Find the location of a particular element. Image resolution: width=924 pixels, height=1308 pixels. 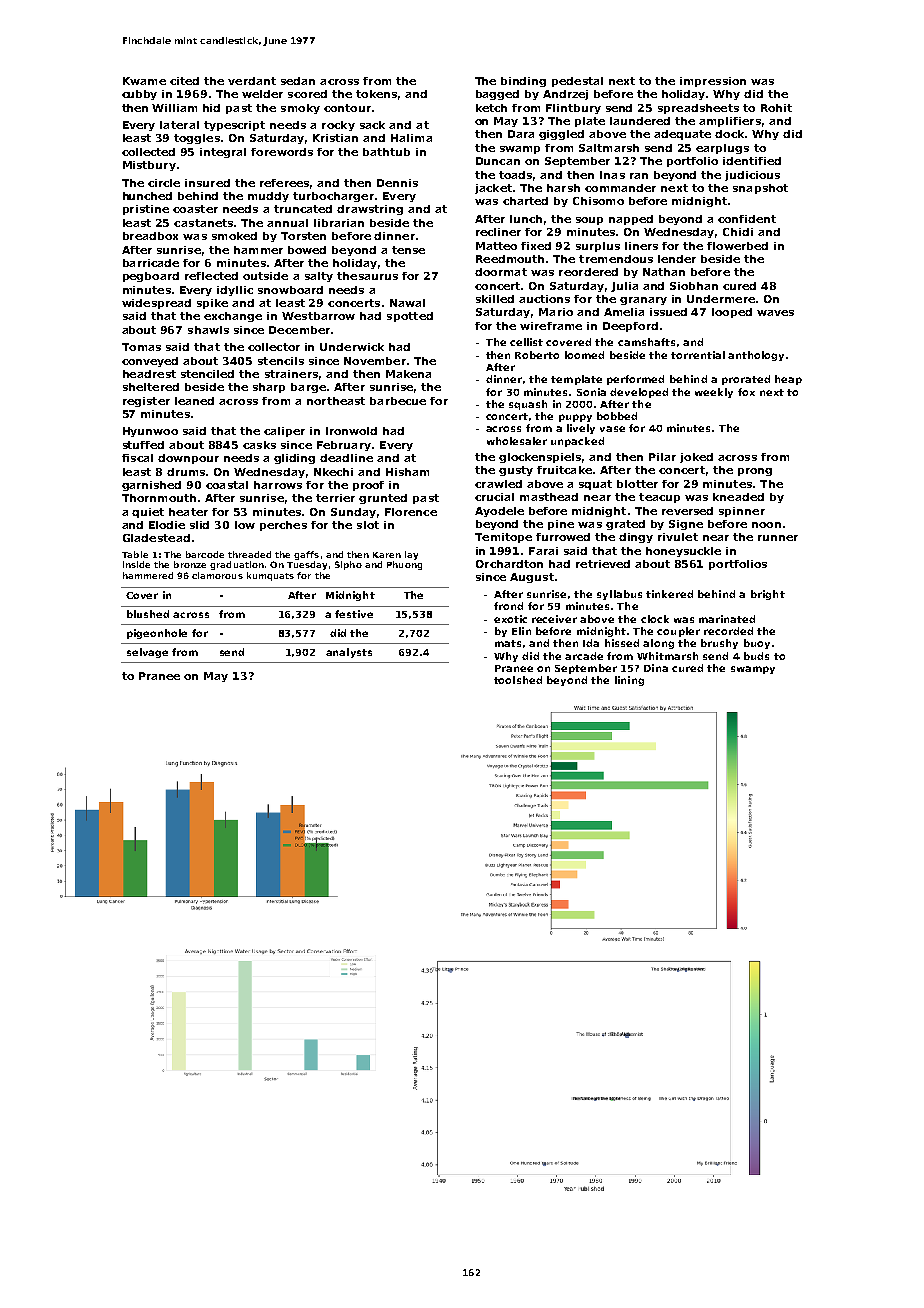

thesaurus is located at coordinates (367, 276).
